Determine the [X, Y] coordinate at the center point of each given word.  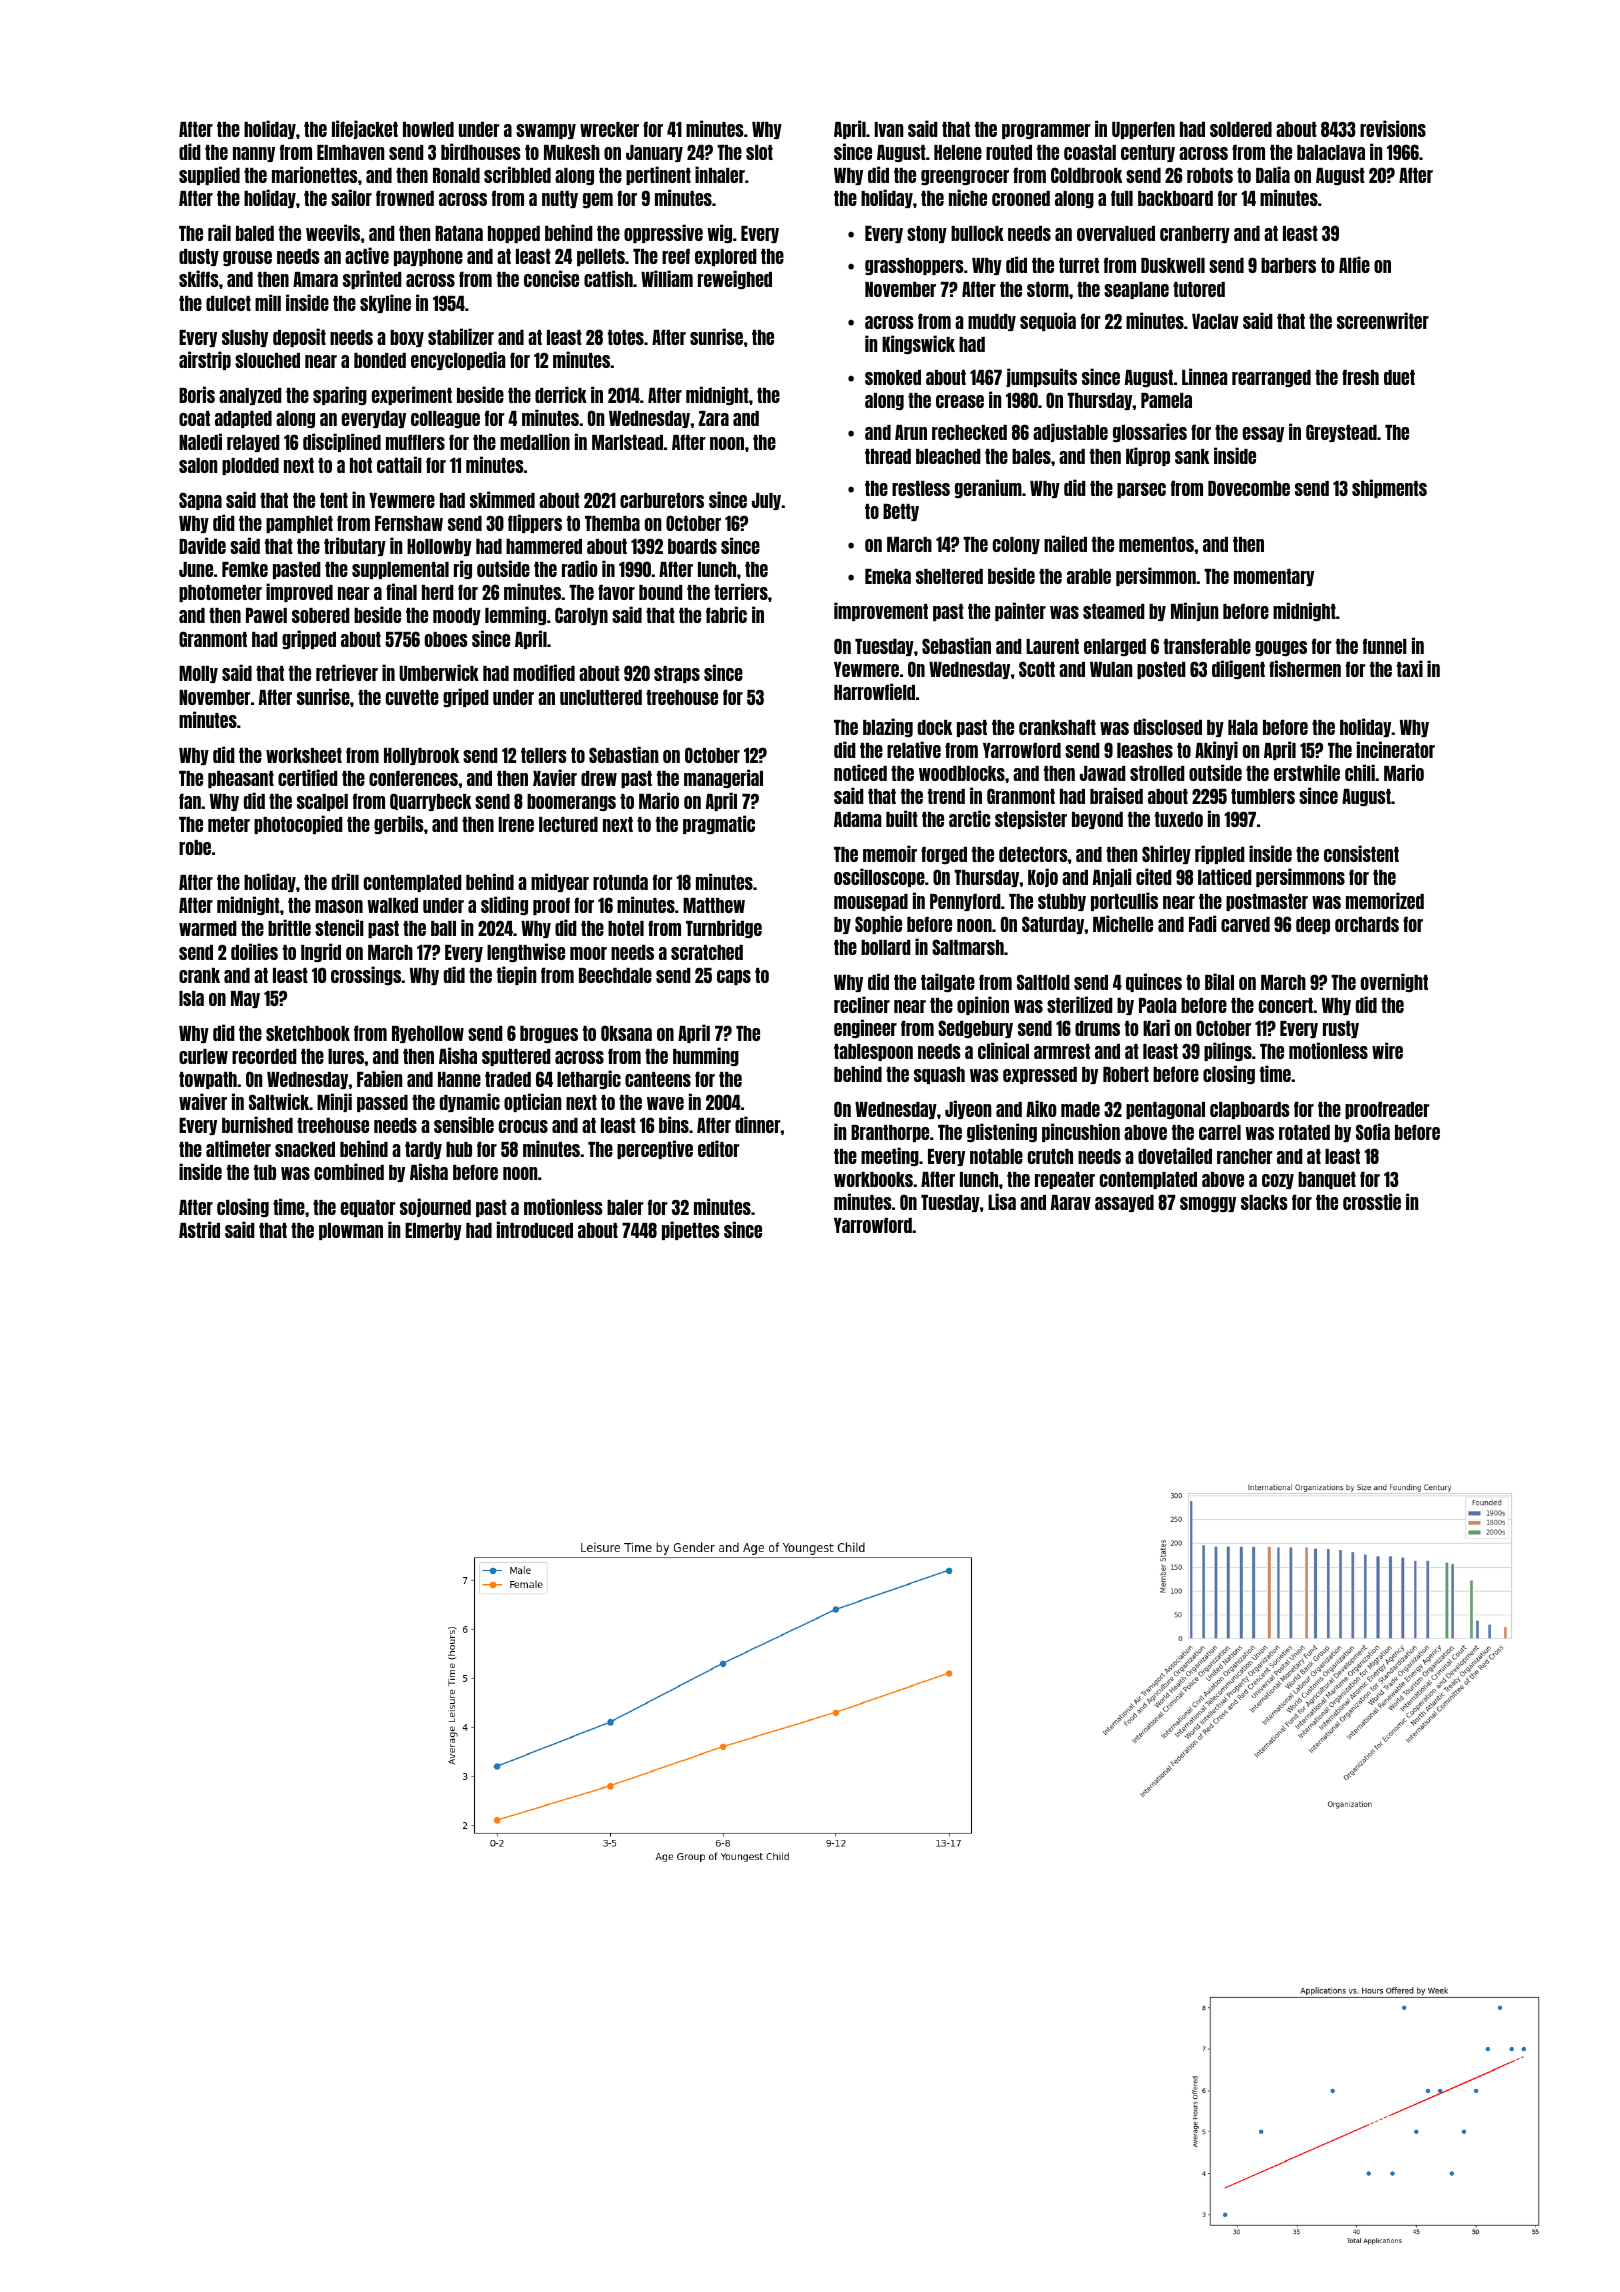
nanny [254, 154]
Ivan [889, 129]
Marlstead [627, 442]
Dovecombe [1249, 488]
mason [339, 906]
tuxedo [1179, 819]
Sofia [1373, 1131]
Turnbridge [724, 928]
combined [349, 1171]
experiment [412, 395]
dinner [758, 1124]
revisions [1393, 128]
